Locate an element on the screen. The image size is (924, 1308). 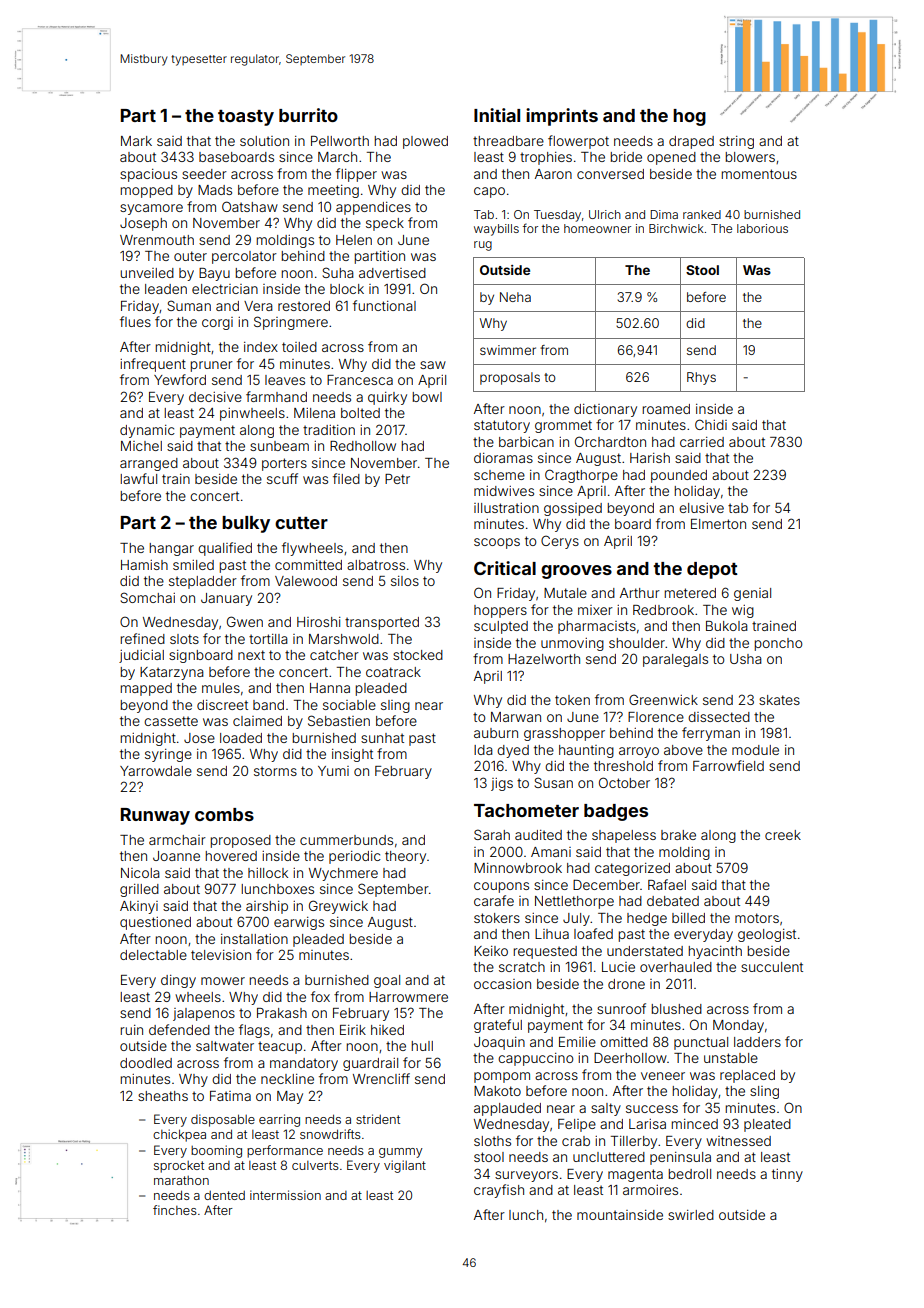
overhauled is located at coordinates (676, 967).
